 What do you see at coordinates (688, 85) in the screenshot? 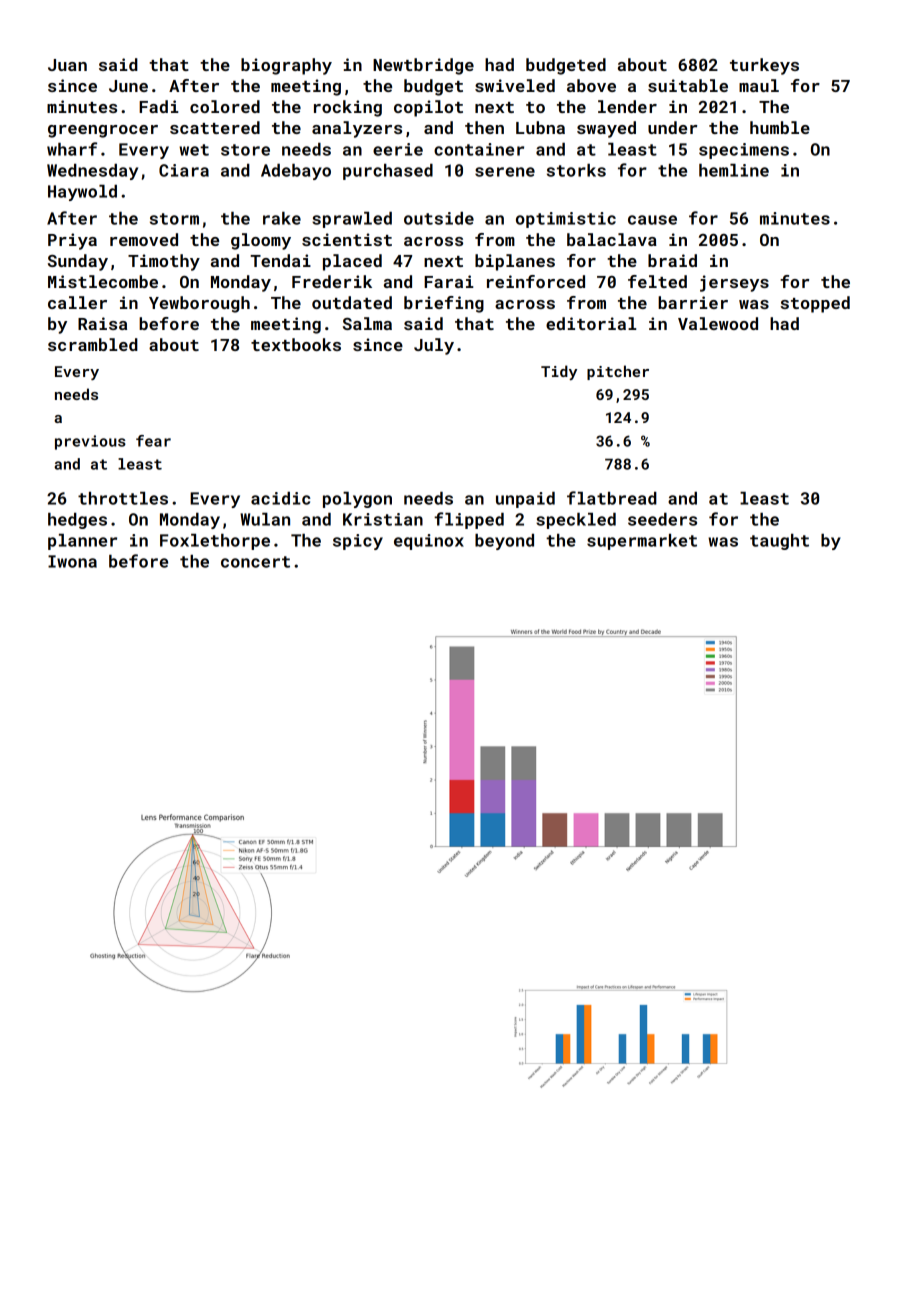
I see `suitable` at bounding box center [688, 85].
